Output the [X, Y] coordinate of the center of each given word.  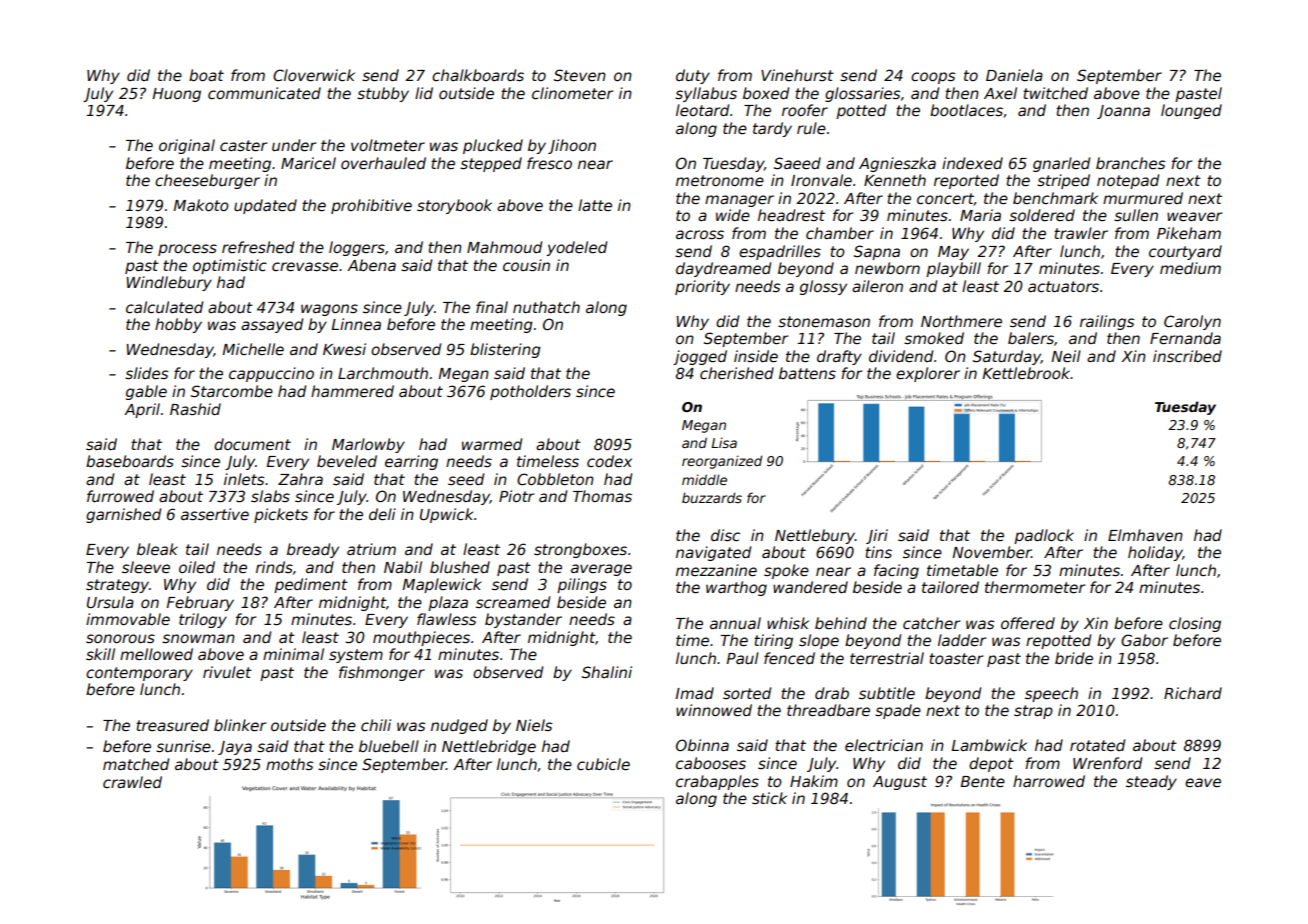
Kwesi [344, 349]
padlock [1044, 536]
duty [693, 76]
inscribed [1187, 356]
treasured [172, 725]
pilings [582, 585]
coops [933, 78]
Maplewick [441, 585]
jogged [700, 357]
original [187, 146]
